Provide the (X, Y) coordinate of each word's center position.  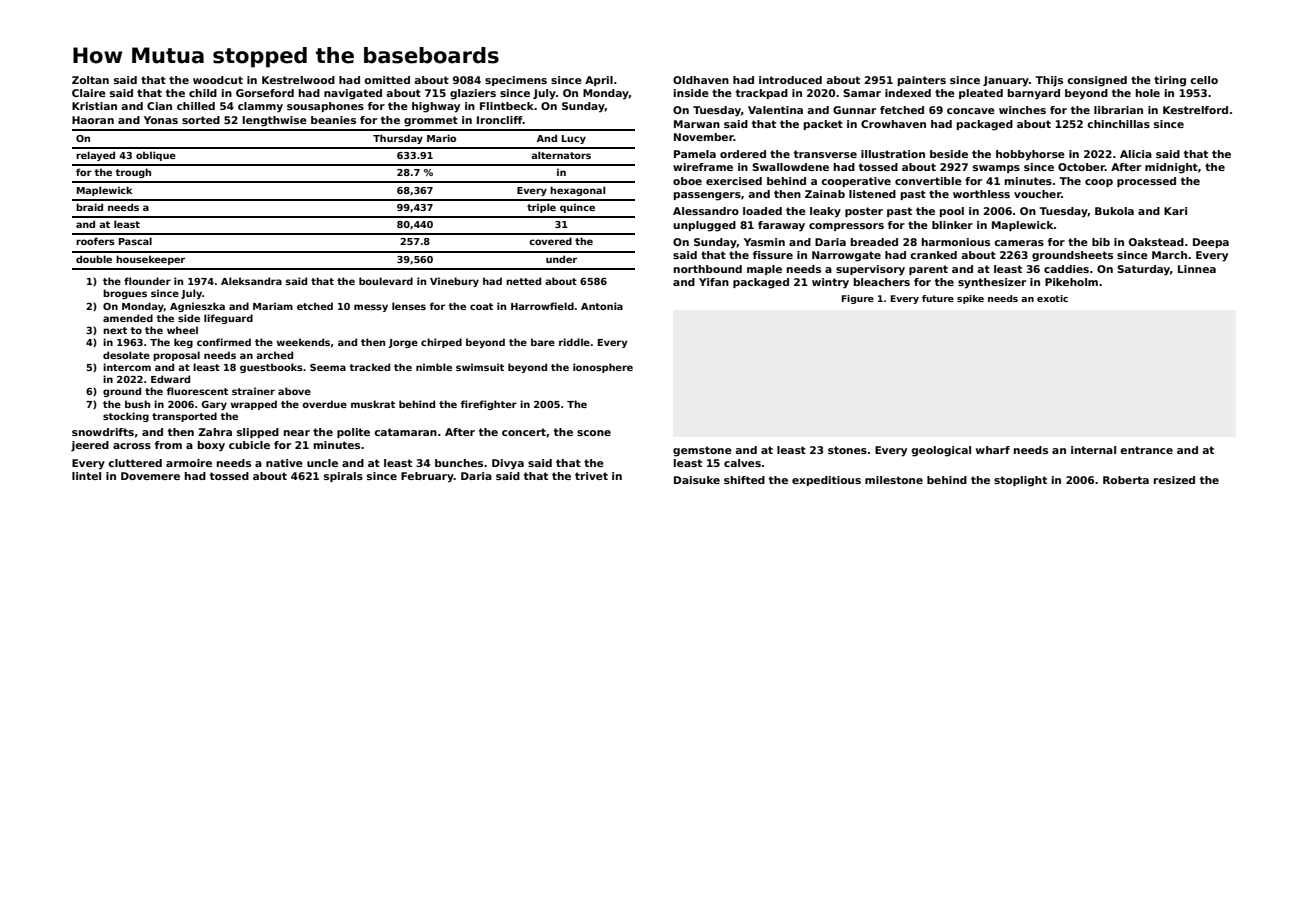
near (297, 433)
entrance (1146, 450)
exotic (1052, 298)
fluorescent (197, 391)
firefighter (489, 405)
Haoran (93, 120)
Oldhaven (701, 80)
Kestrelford (1195, 110)
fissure (773, 255)
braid (89, 207)
